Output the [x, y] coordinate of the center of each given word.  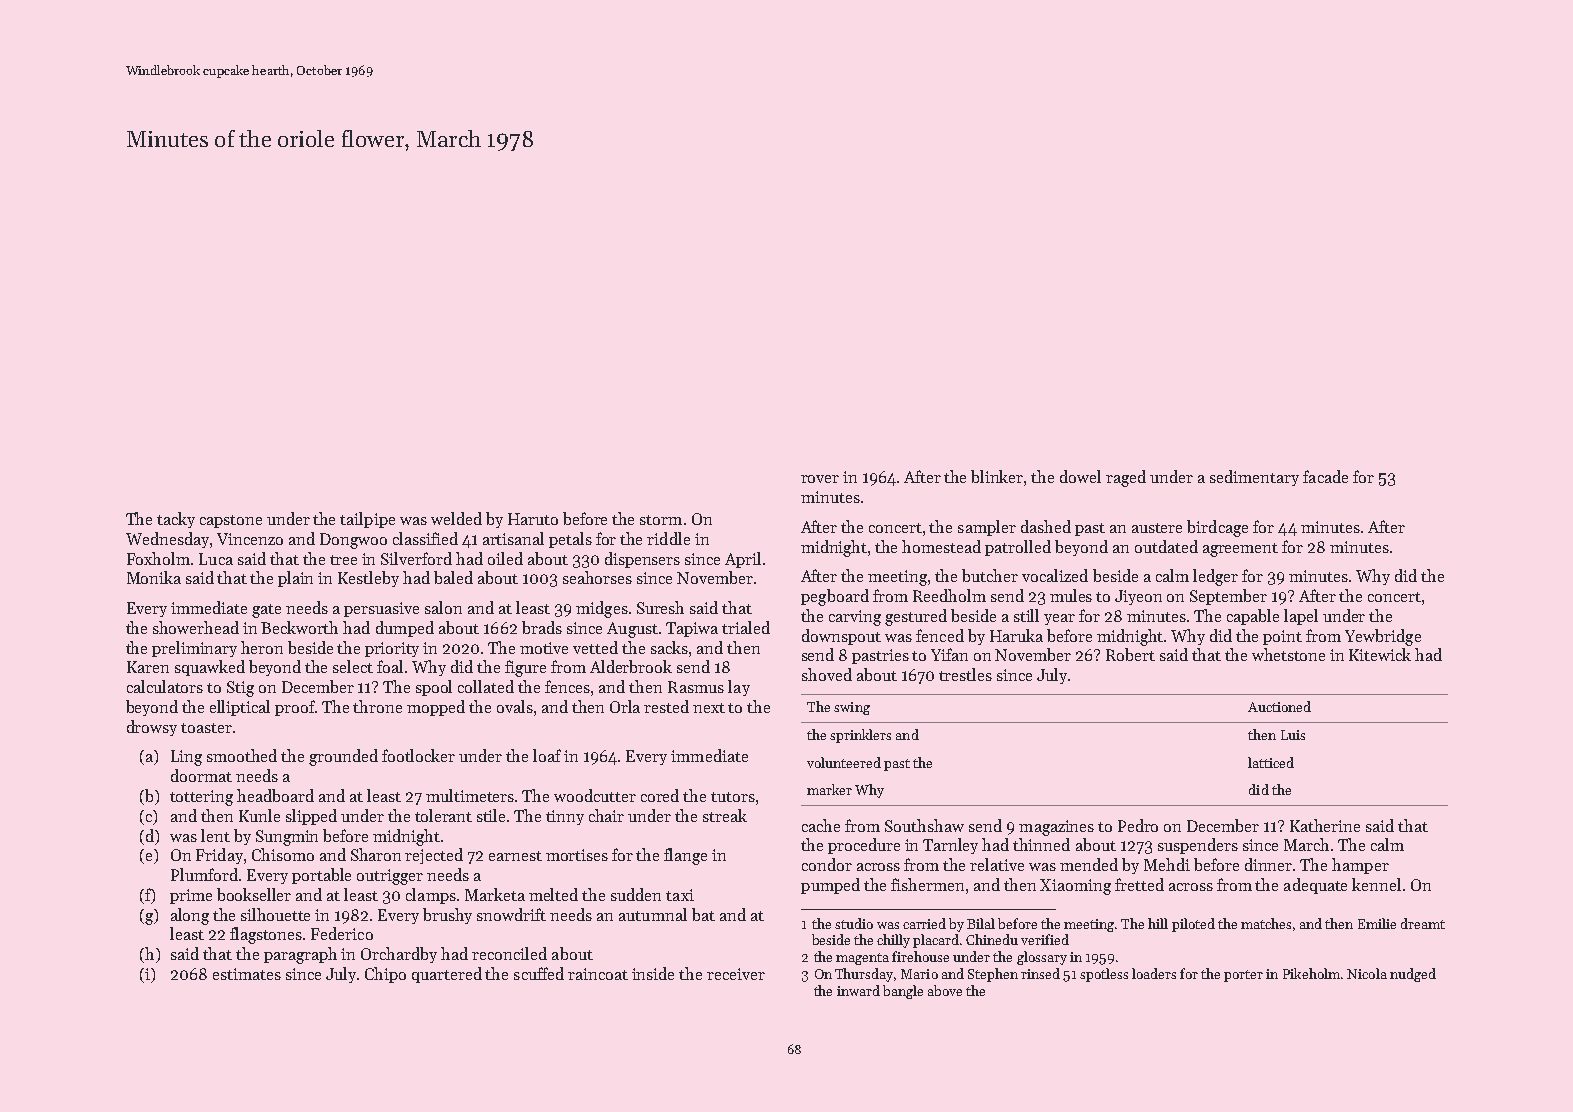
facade [1325, 476]
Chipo [385, 975]
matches [1266, 923]
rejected [434, 856]
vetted [595, 647]
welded [456, 518]
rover [820, 479]
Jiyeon [1138, 597]
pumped [830, 886]
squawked [210, 668]
